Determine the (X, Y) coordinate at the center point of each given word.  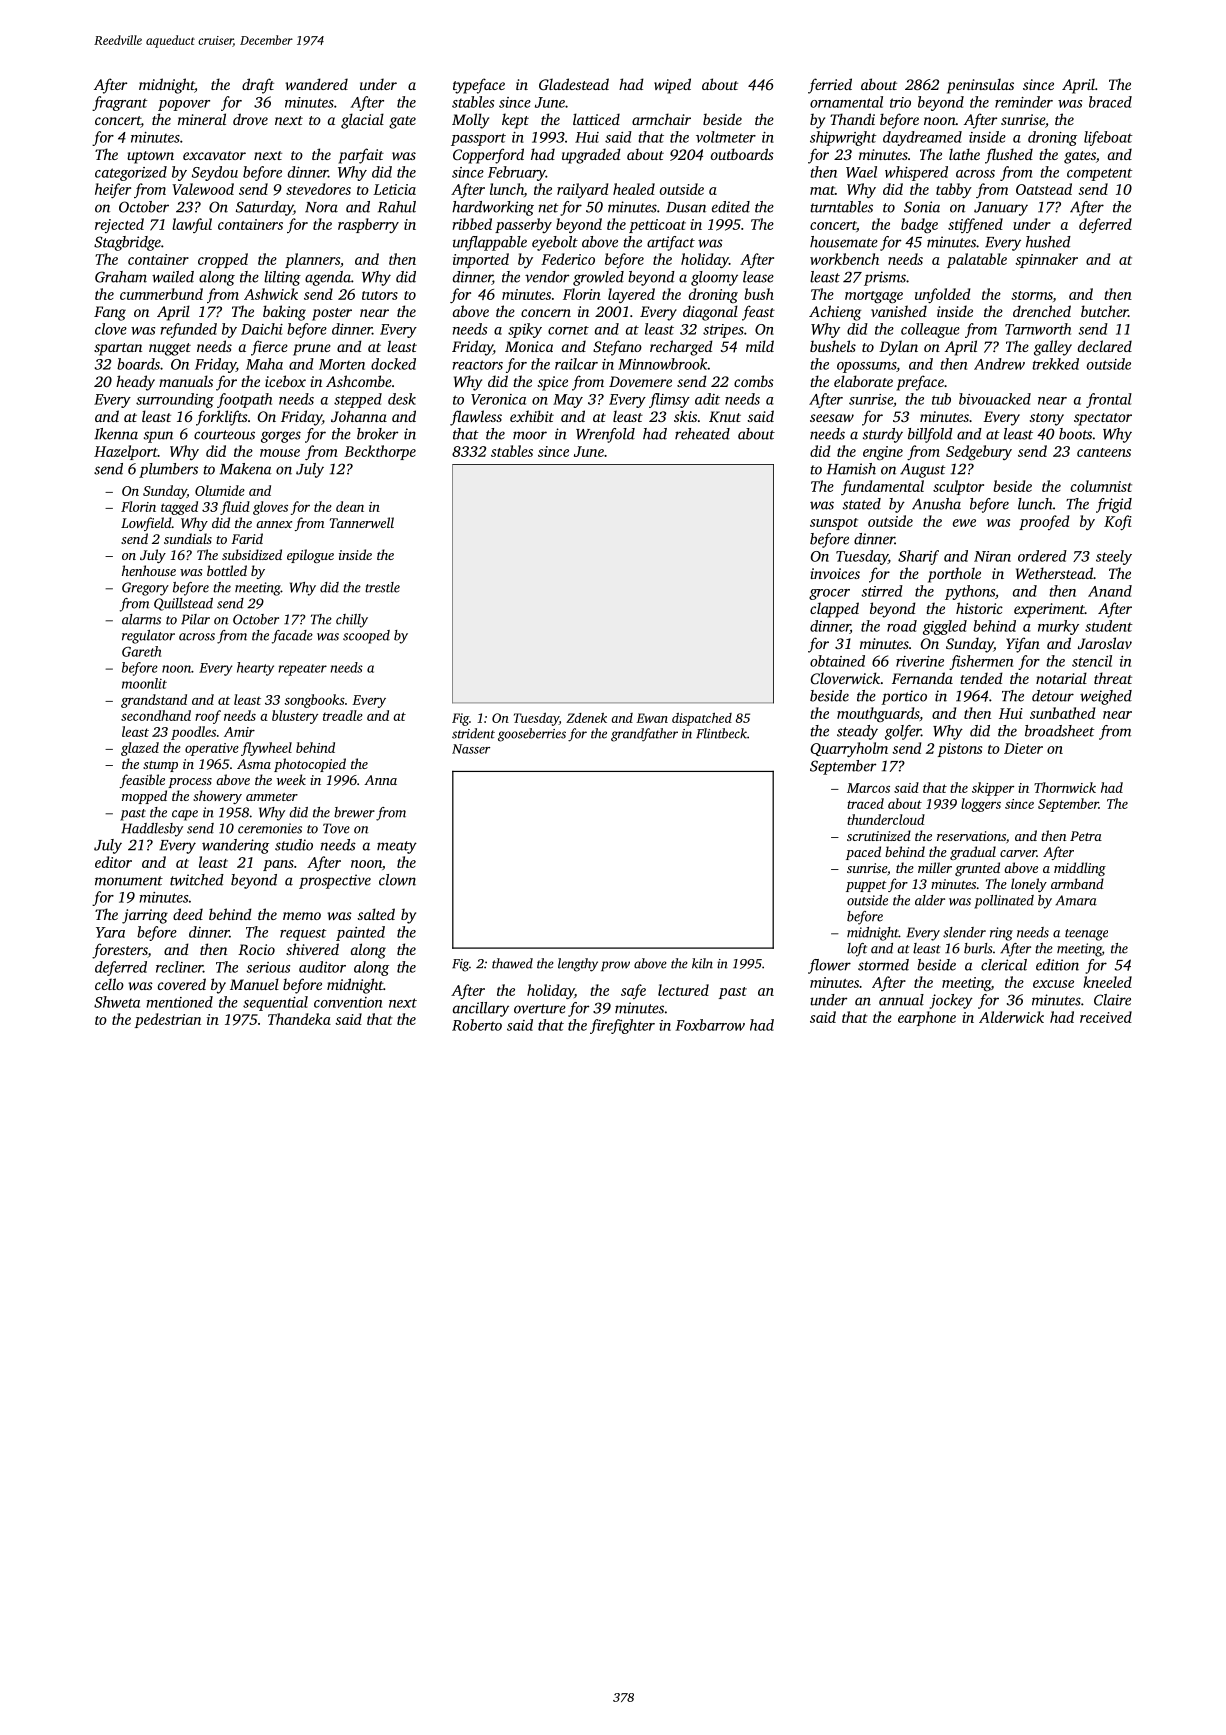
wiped (672, 86)
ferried (830, 86)
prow (615, 966)
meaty (397, 847)
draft (258, 86)
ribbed (472, 224)
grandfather (644, 735)
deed (188, 914)
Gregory (145, 589)
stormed (883, 965)
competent (1100, 174)
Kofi (1118, 522)
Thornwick (1065, 787)
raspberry (368, 225)
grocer (829, 594)
